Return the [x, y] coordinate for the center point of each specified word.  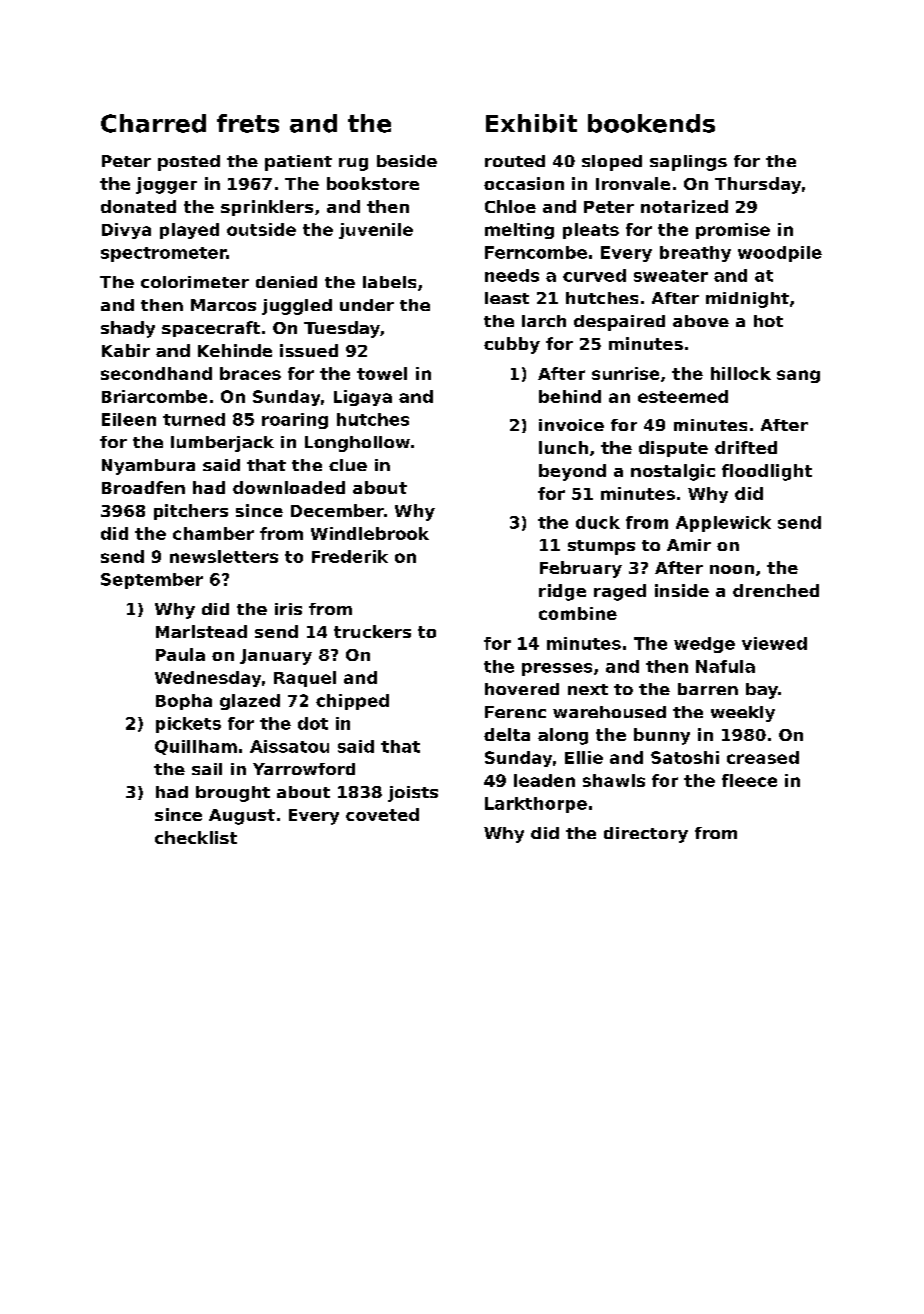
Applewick [723, 524]
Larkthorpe [536, 805]
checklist [196, 837]
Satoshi [685, 757]
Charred [153, 123]
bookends [651, 123]
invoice [571, 425]
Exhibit [531, 123]
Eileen [129, 419]
